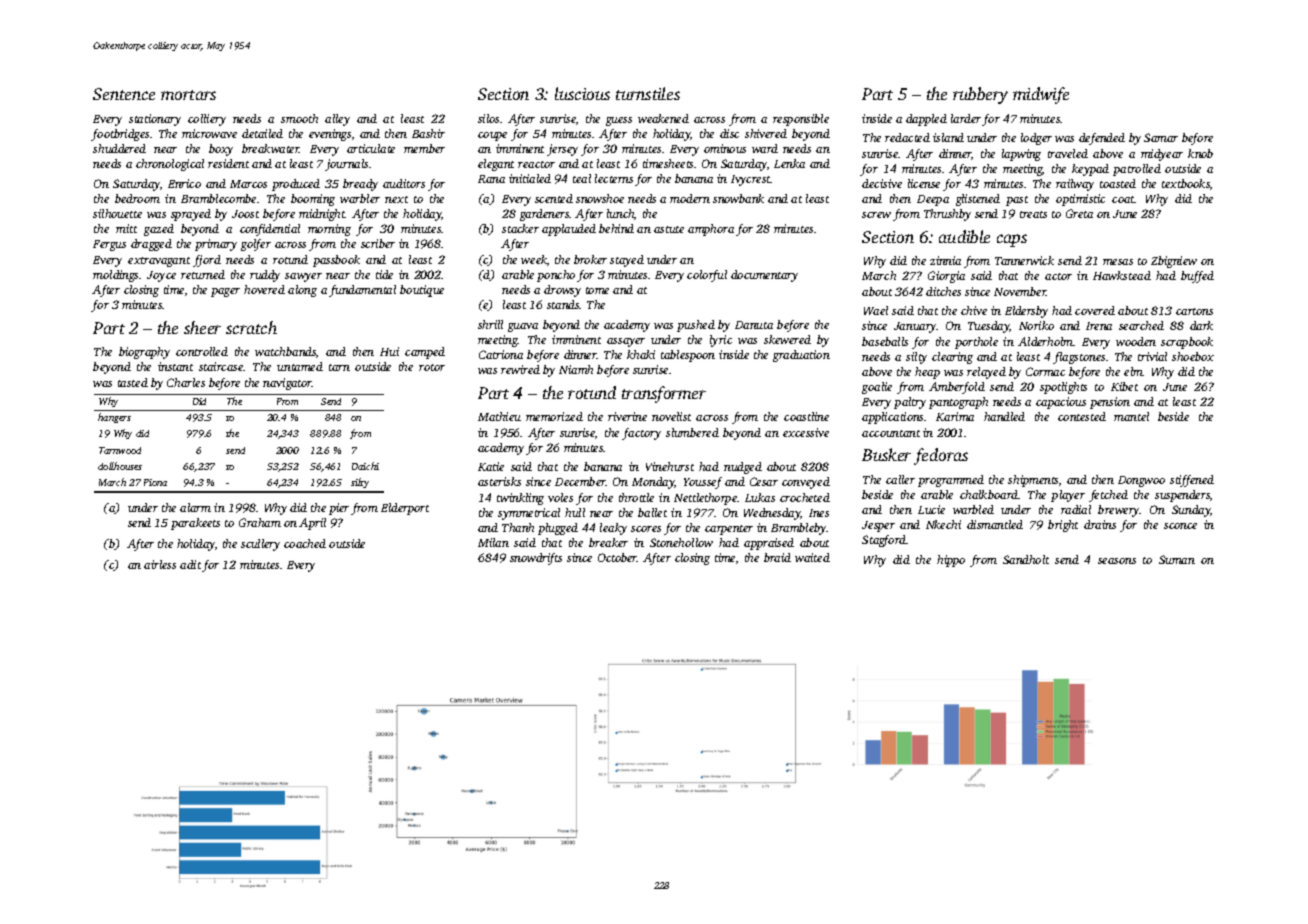 The width and height of the screenshot is (1308, 924). What do you see at coordinates (1131, 416) in the screenshot?
I see `mantel` at bounding box center [1131, 416].
